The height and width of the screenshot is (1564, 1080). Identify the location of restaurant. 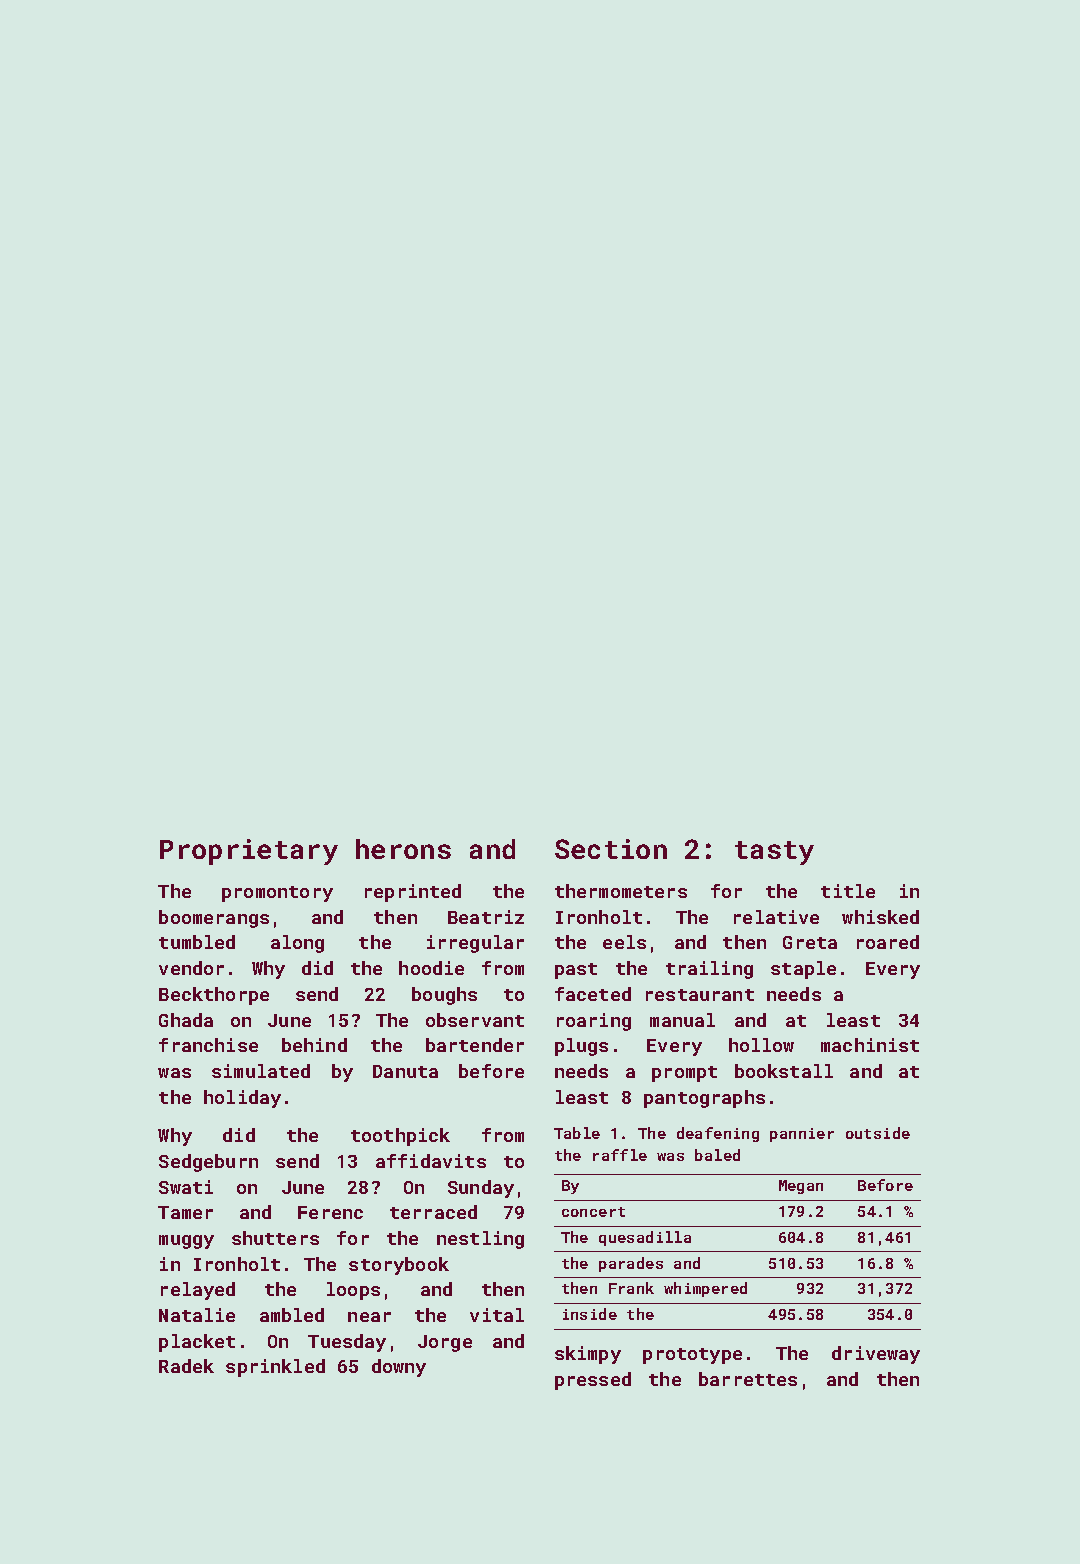
(700, 995).
